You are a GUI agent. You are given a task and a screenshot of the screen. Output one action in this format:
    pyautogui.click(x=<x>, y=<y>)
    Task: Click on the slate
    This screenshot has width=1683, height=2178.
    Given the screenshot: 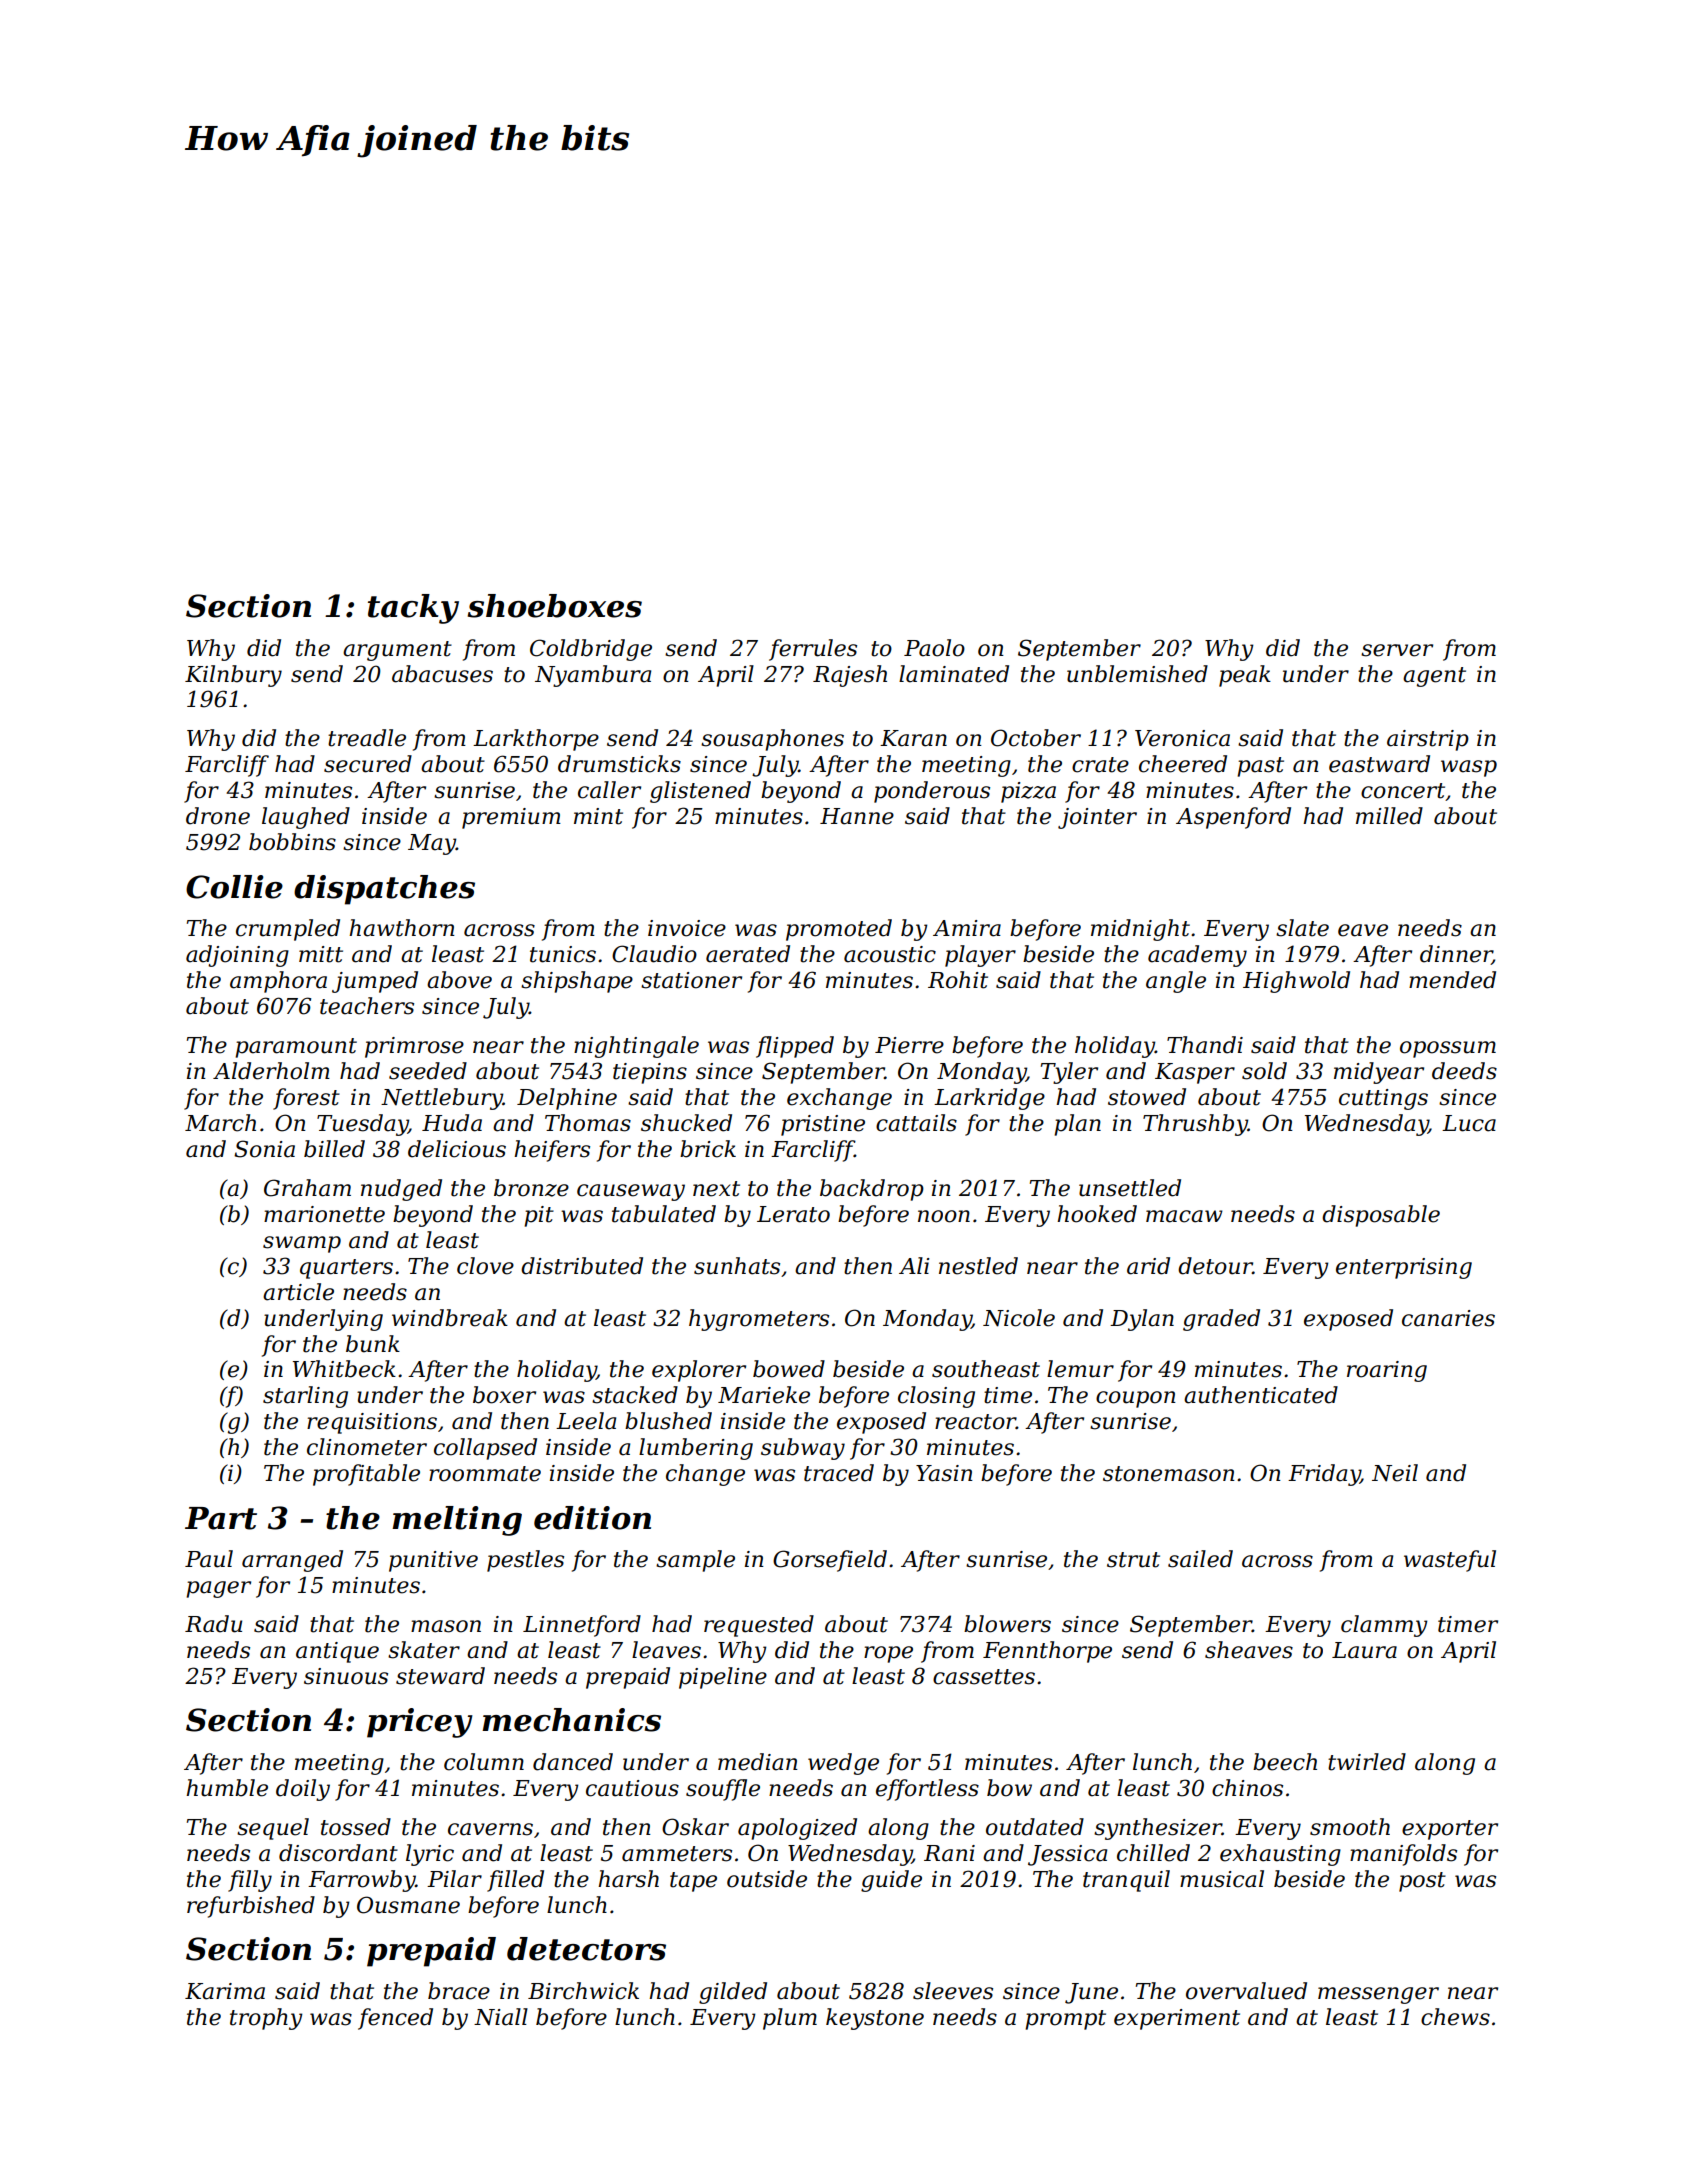 What is the action you would take?
    pyautogui.click(x=1302, y=928)
